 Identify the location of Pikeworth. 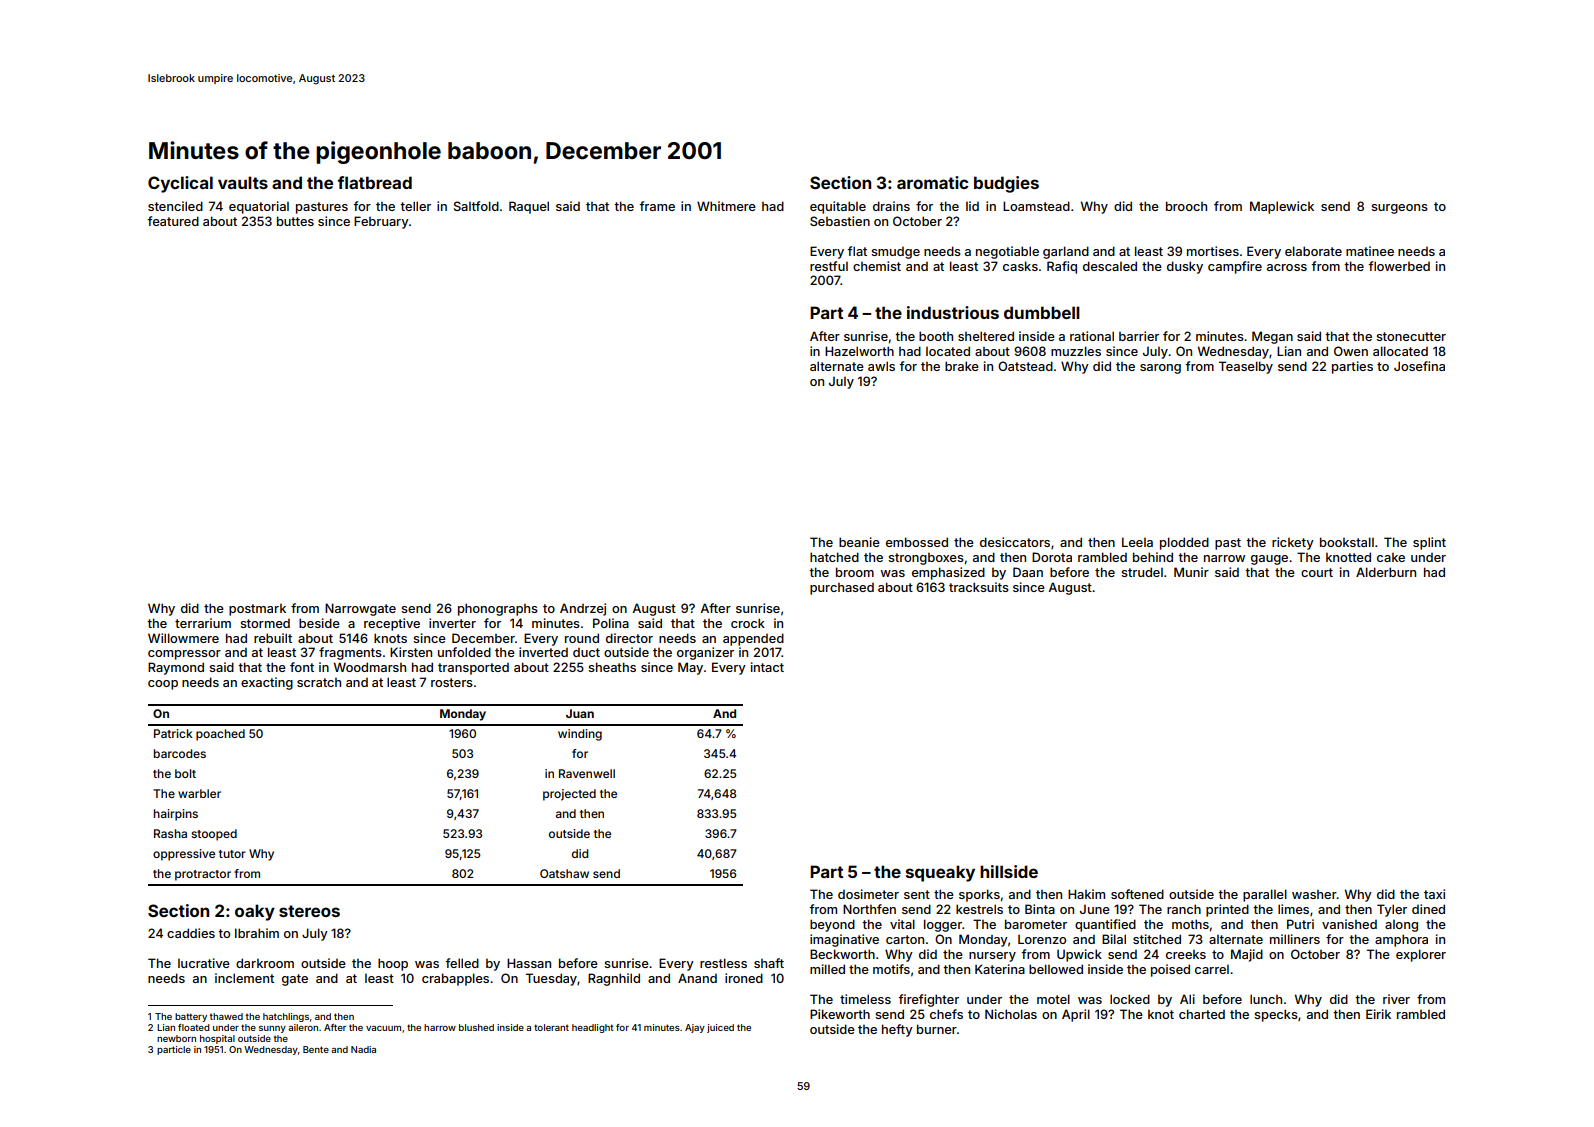
(840, 1014).
